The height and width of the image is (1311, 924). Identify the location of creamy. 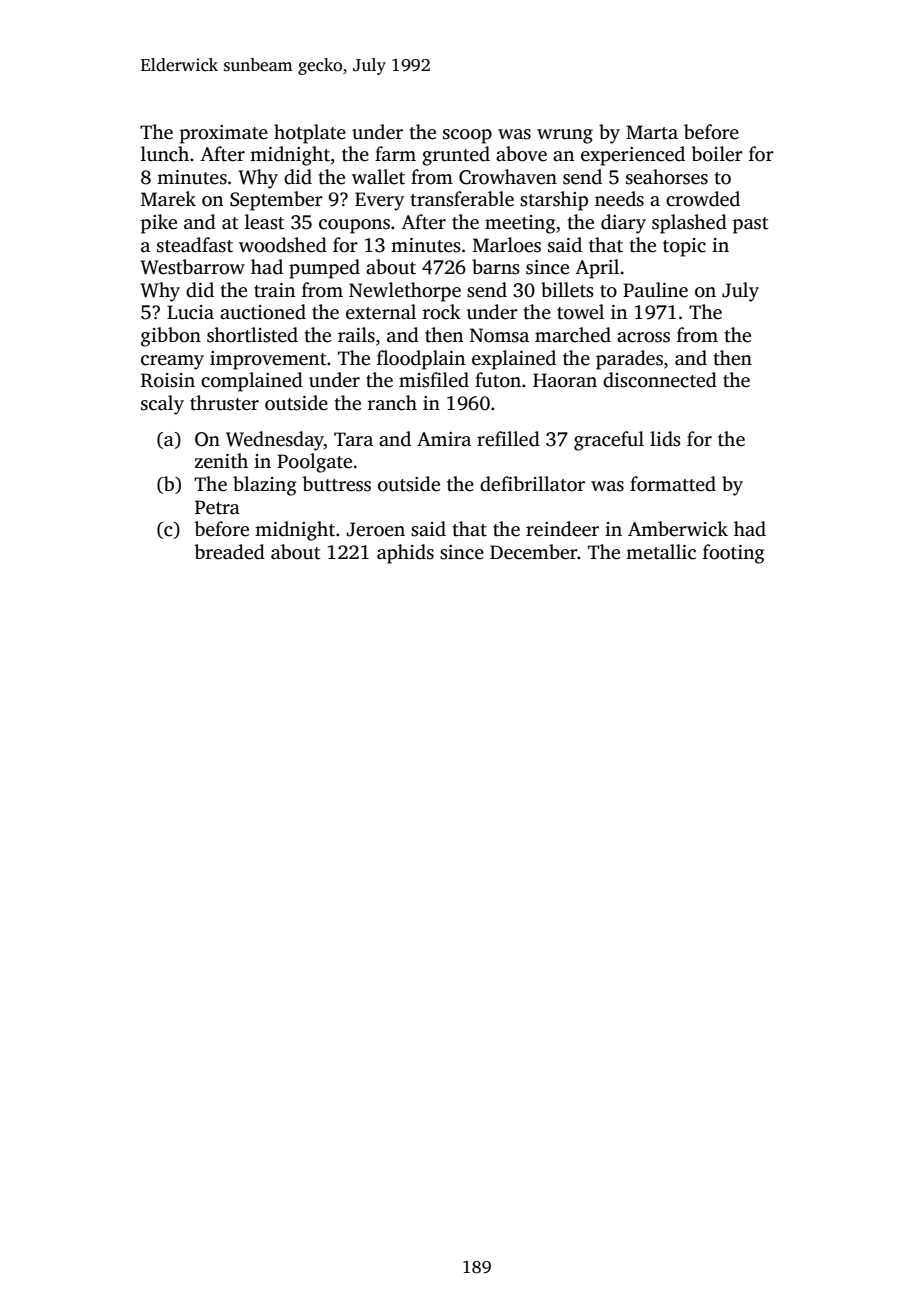
(172, 362).
